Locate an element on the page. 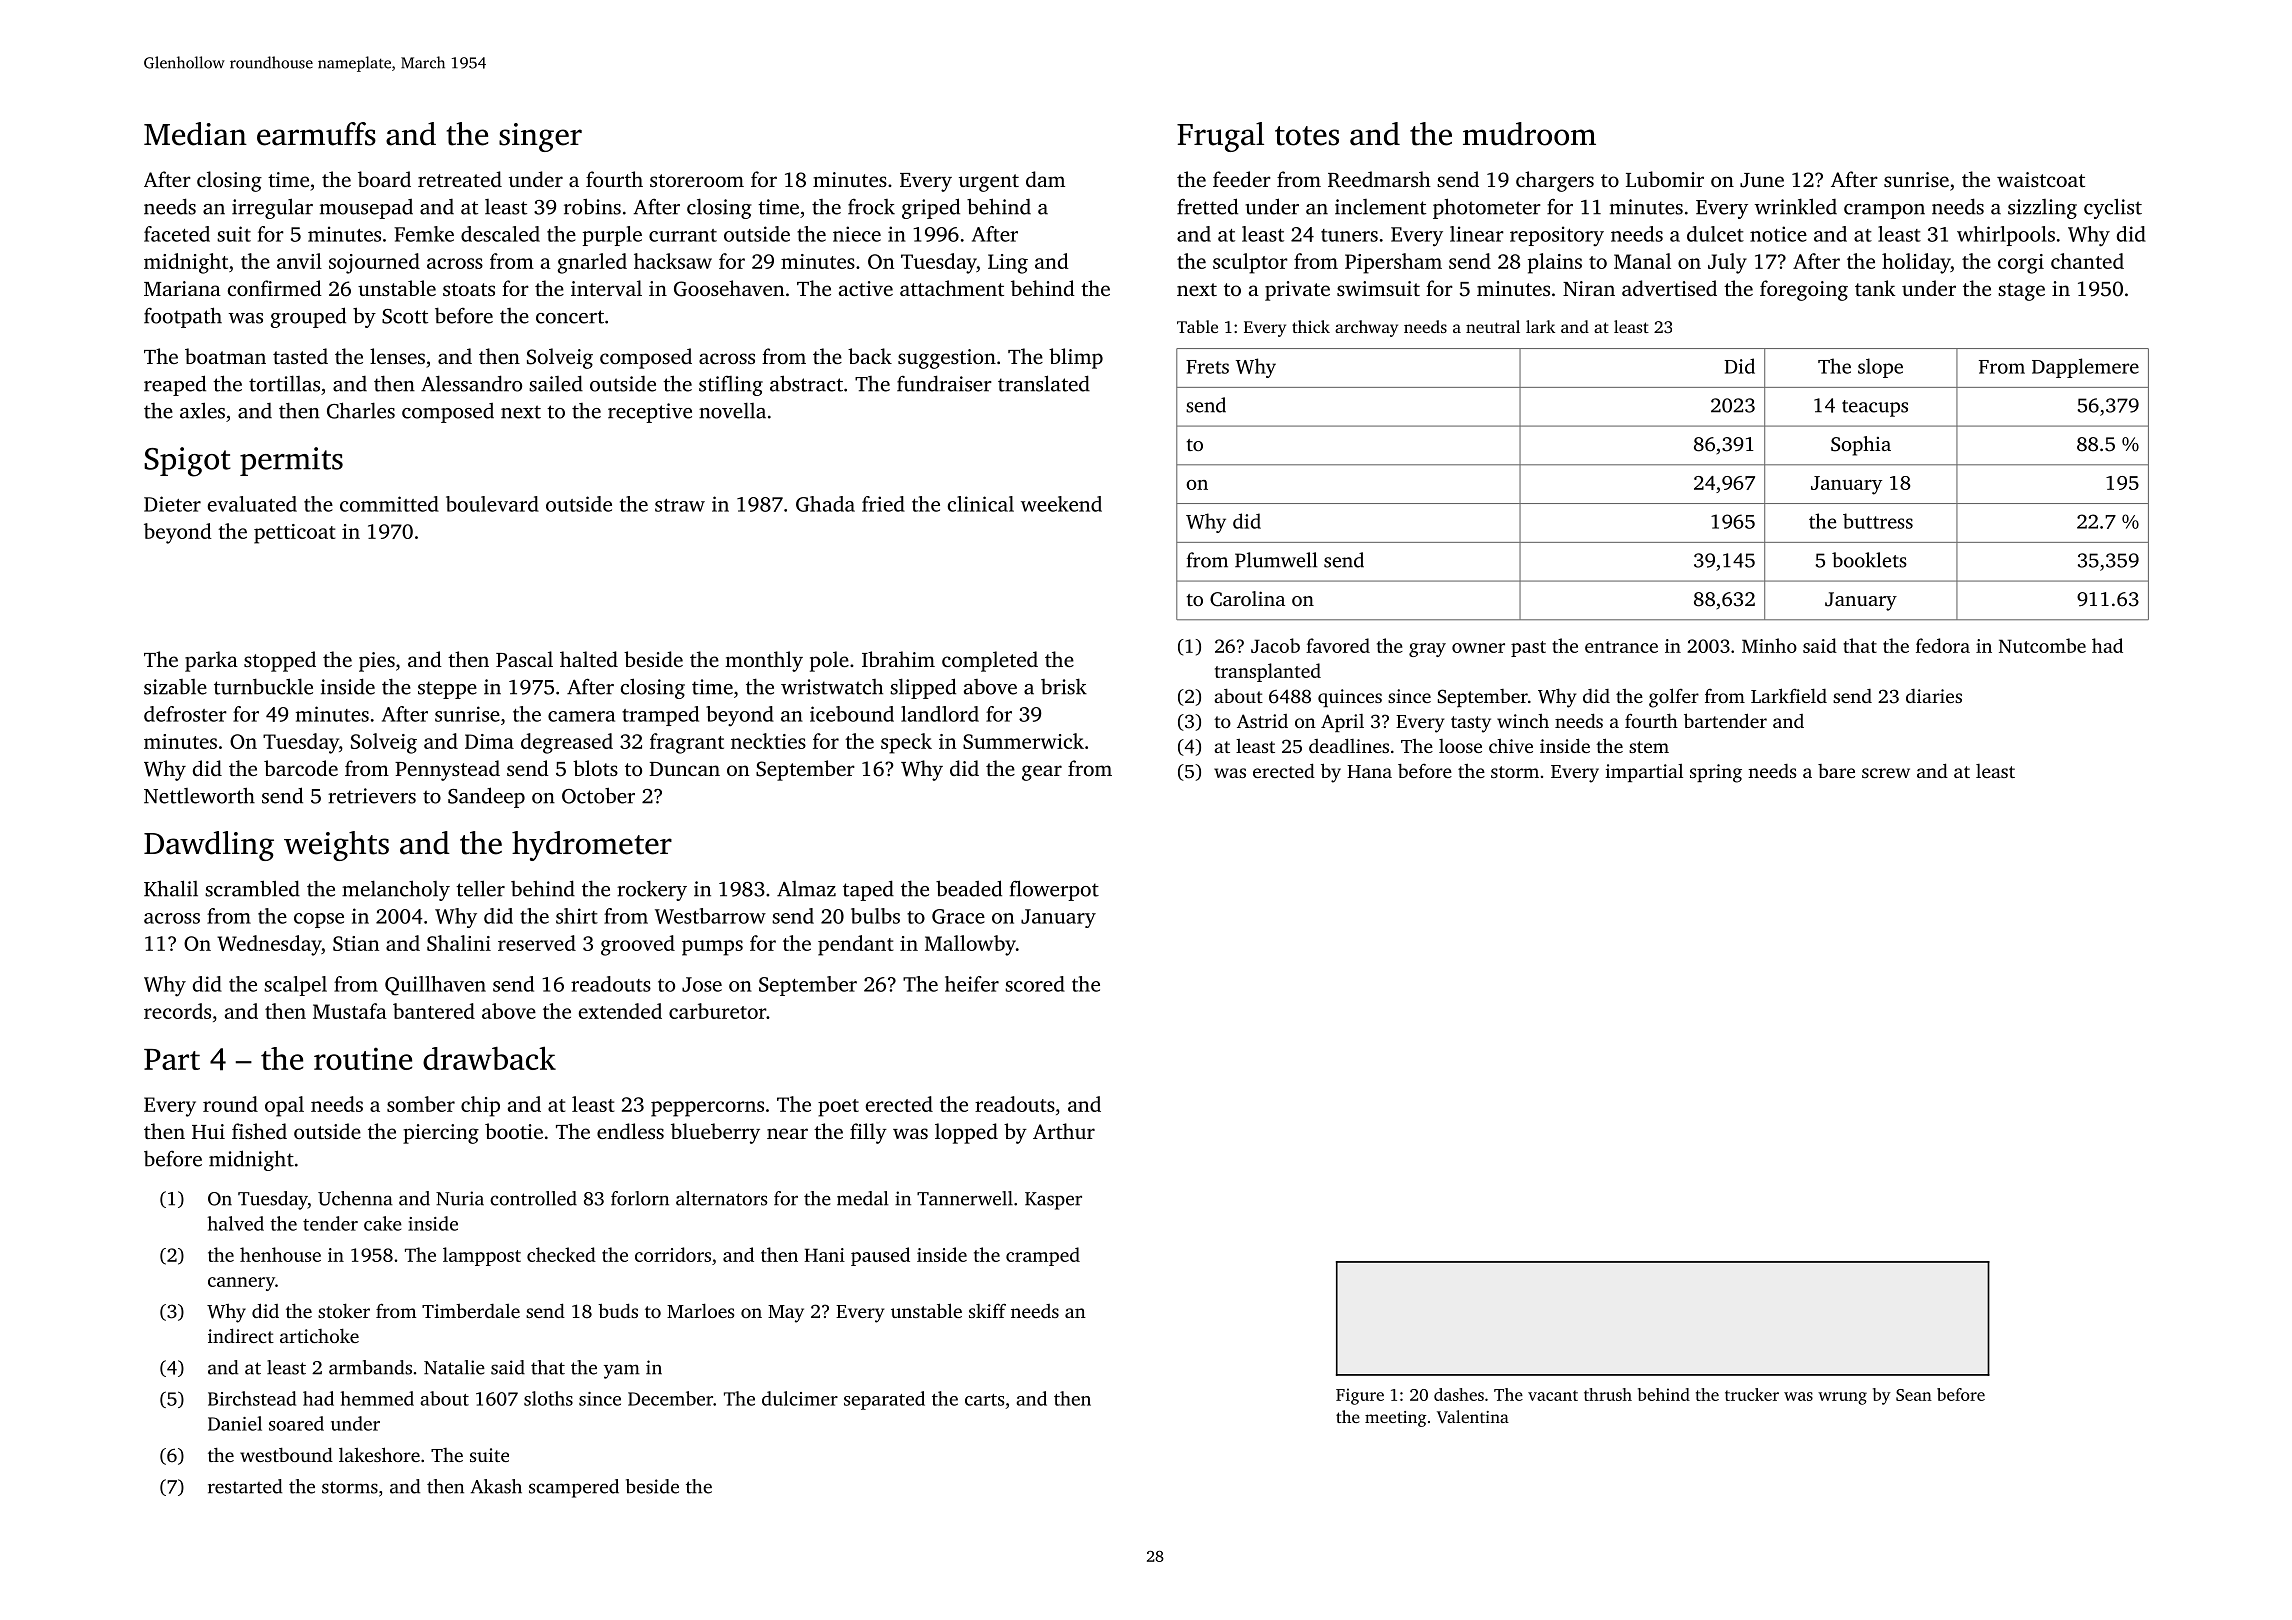  screw is located at coordinates (1886, 773).
